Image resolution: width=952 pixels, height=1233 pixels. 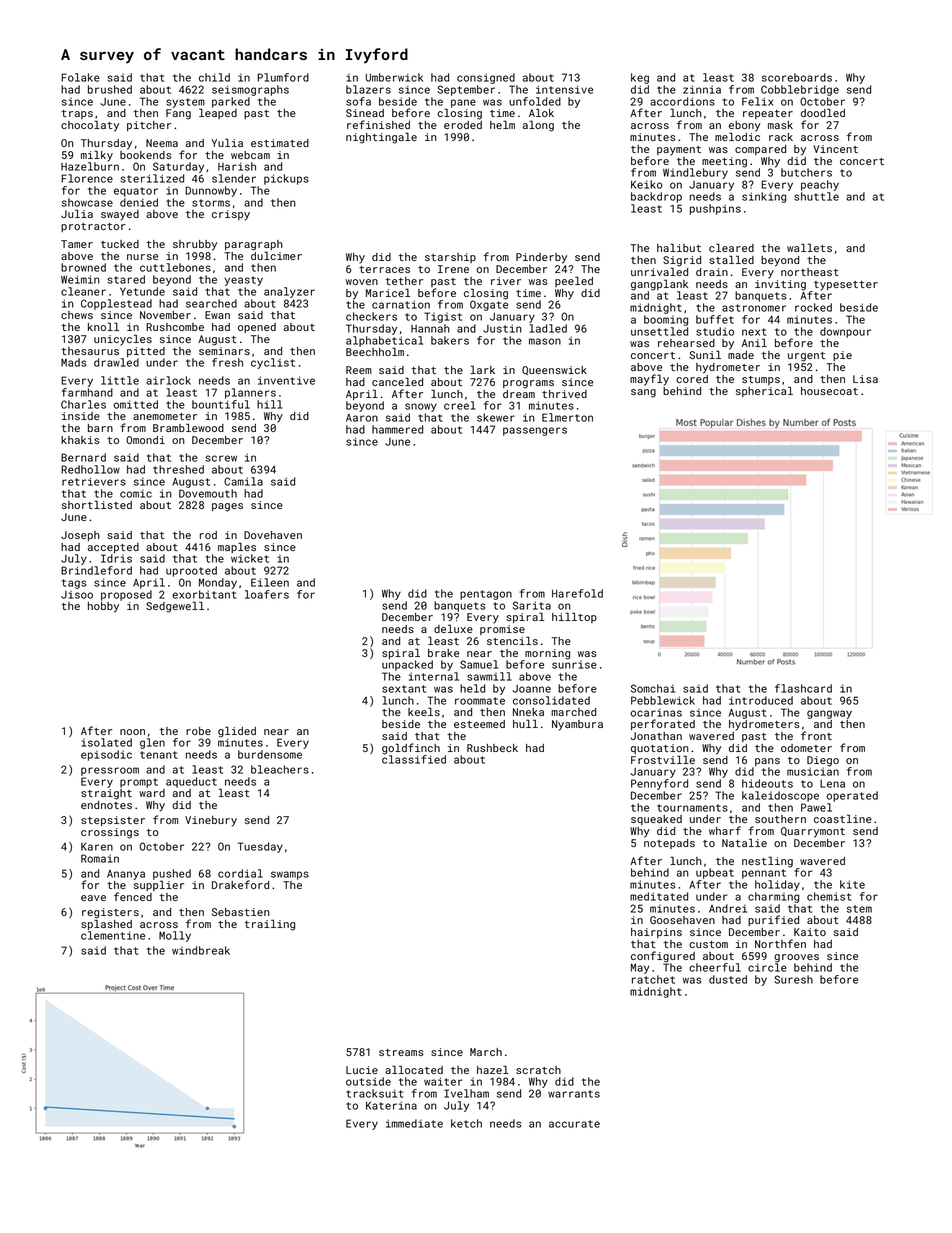 What do you see at coordinates (290, 875) in the image?
I see `swamps` at bounding box center [290, 875].
